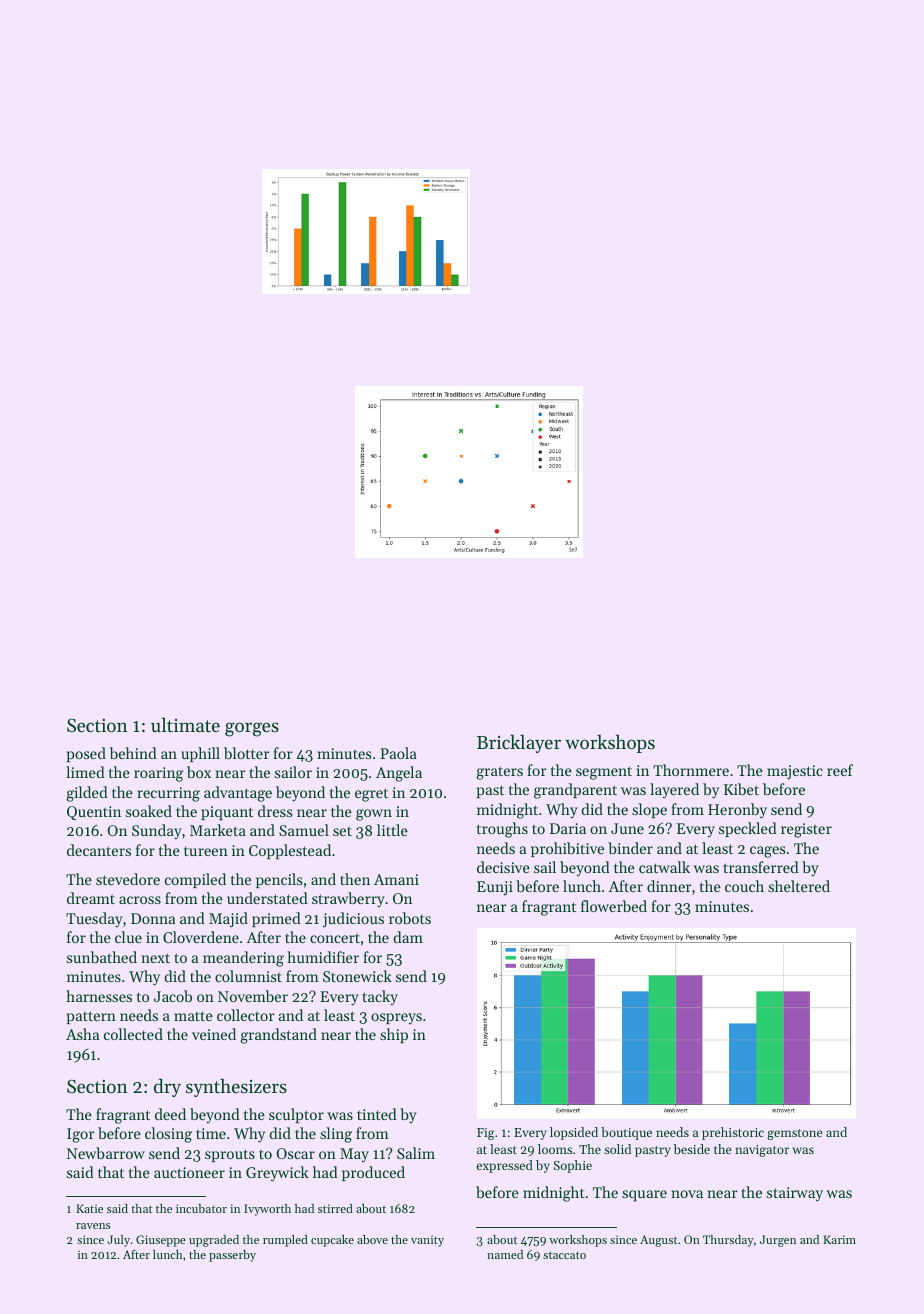 This page has height=1314, width=924. Describe the element at coordinates (99, 850) in the page. I see `decanters` at that location.
